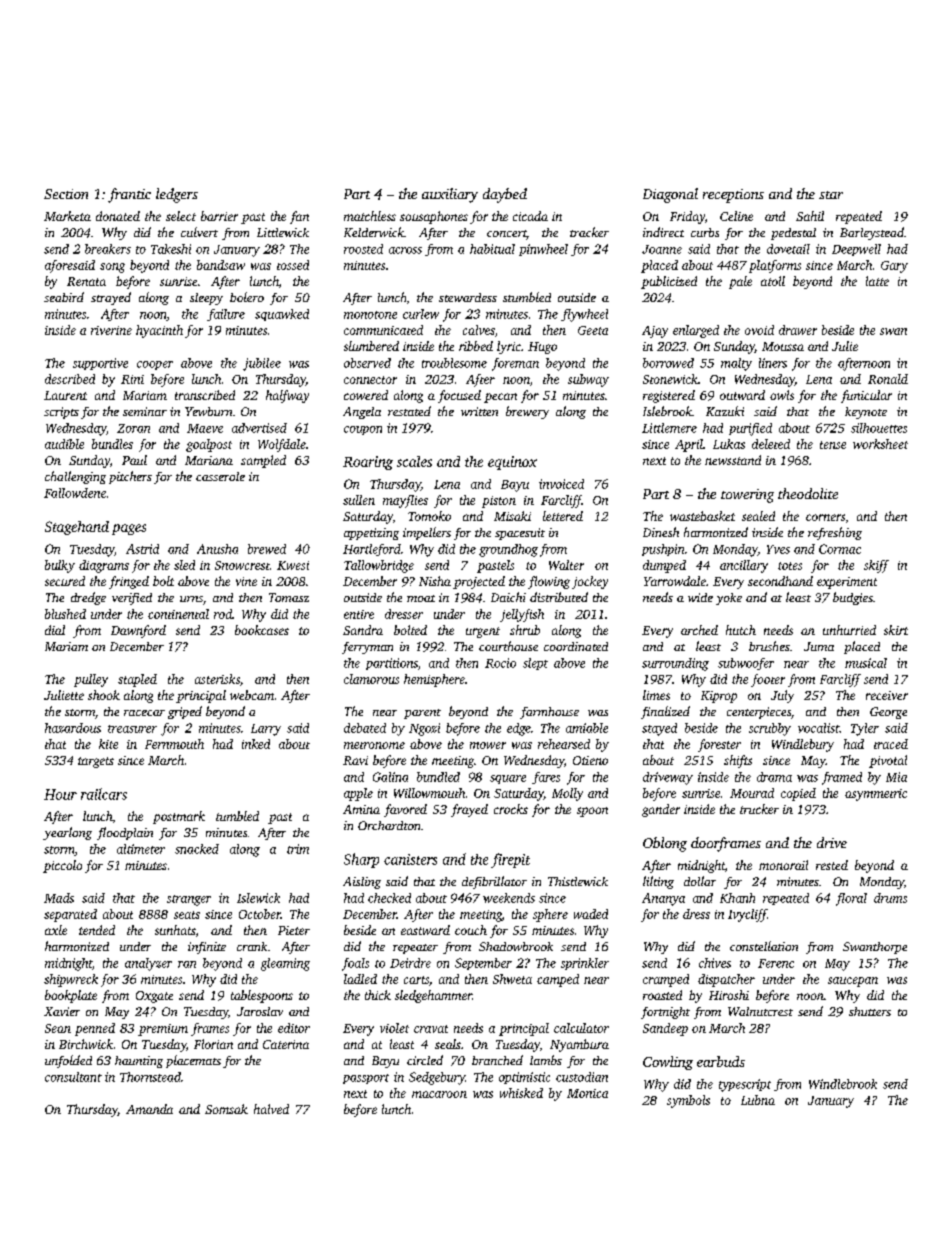 The height and width of the page is (1233, 952). Describe the element at coordinates (588, 380) in the page. I see `subway` at that location.
